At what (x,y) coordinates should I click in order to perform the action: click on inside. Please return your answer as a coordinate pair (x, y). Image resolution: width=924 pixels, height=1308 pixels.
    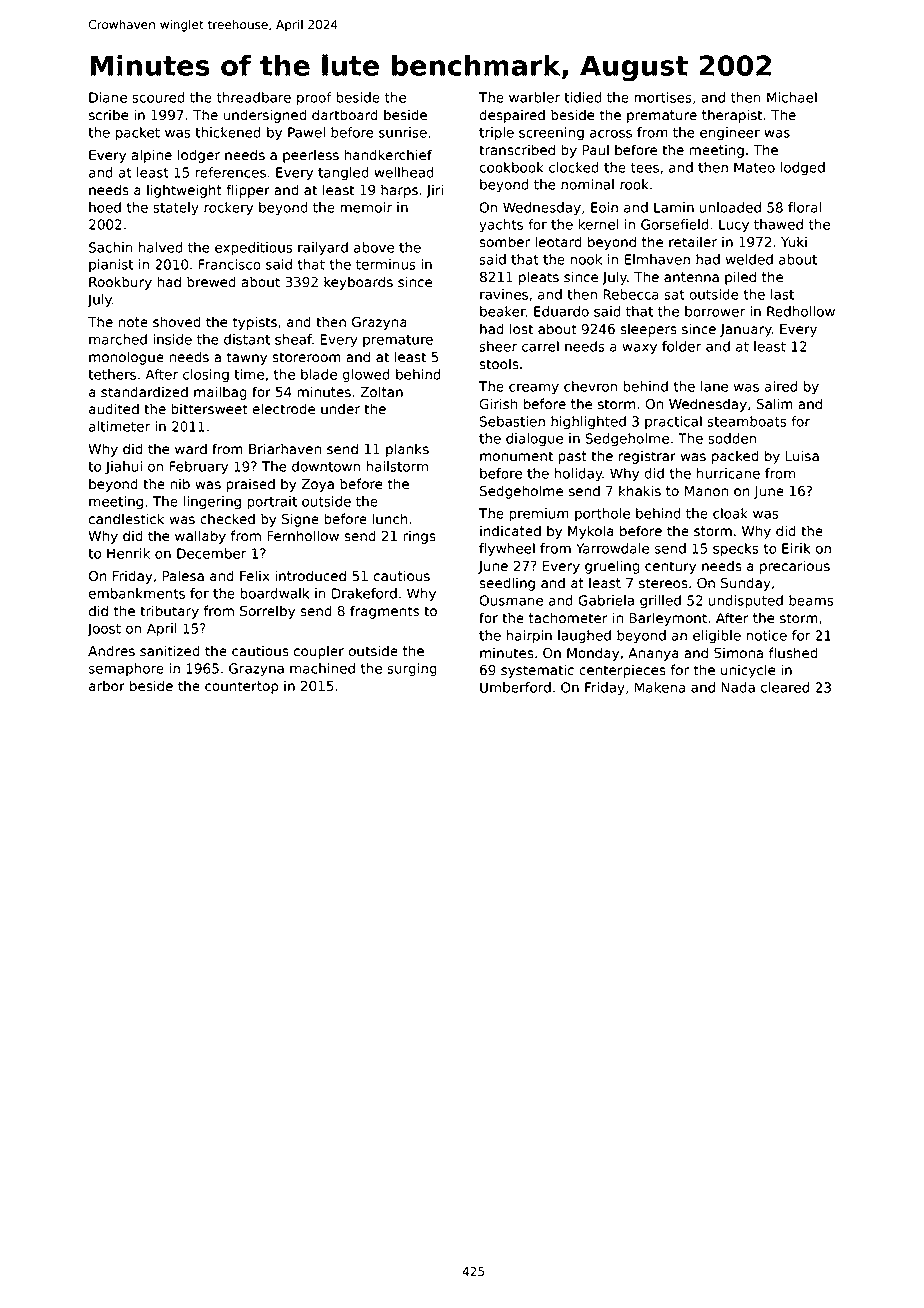
    Looking at the image, I should click on (172, 339).
